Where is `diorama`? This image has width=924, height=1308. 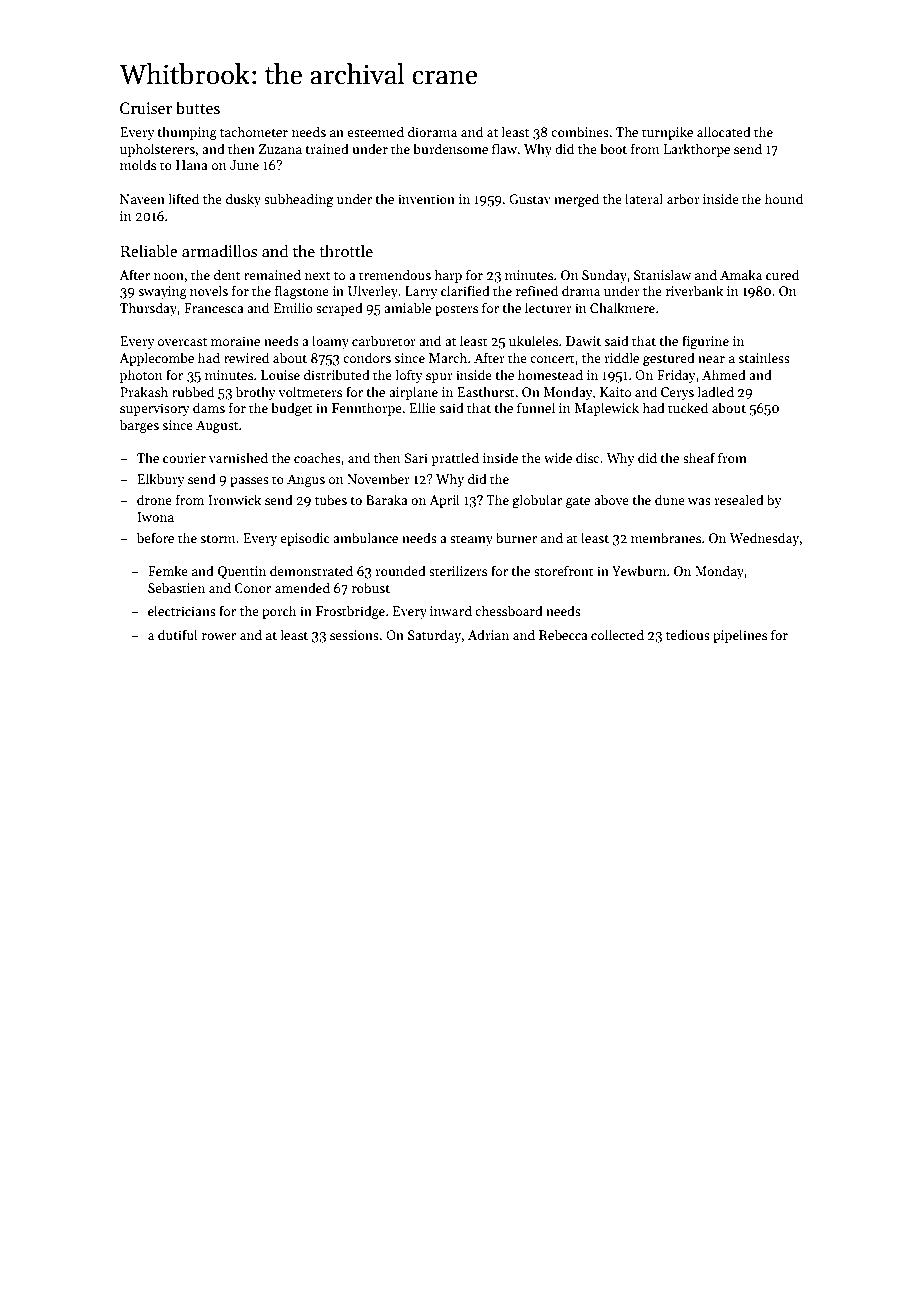 diorama is located at coordinates (432, 131).
